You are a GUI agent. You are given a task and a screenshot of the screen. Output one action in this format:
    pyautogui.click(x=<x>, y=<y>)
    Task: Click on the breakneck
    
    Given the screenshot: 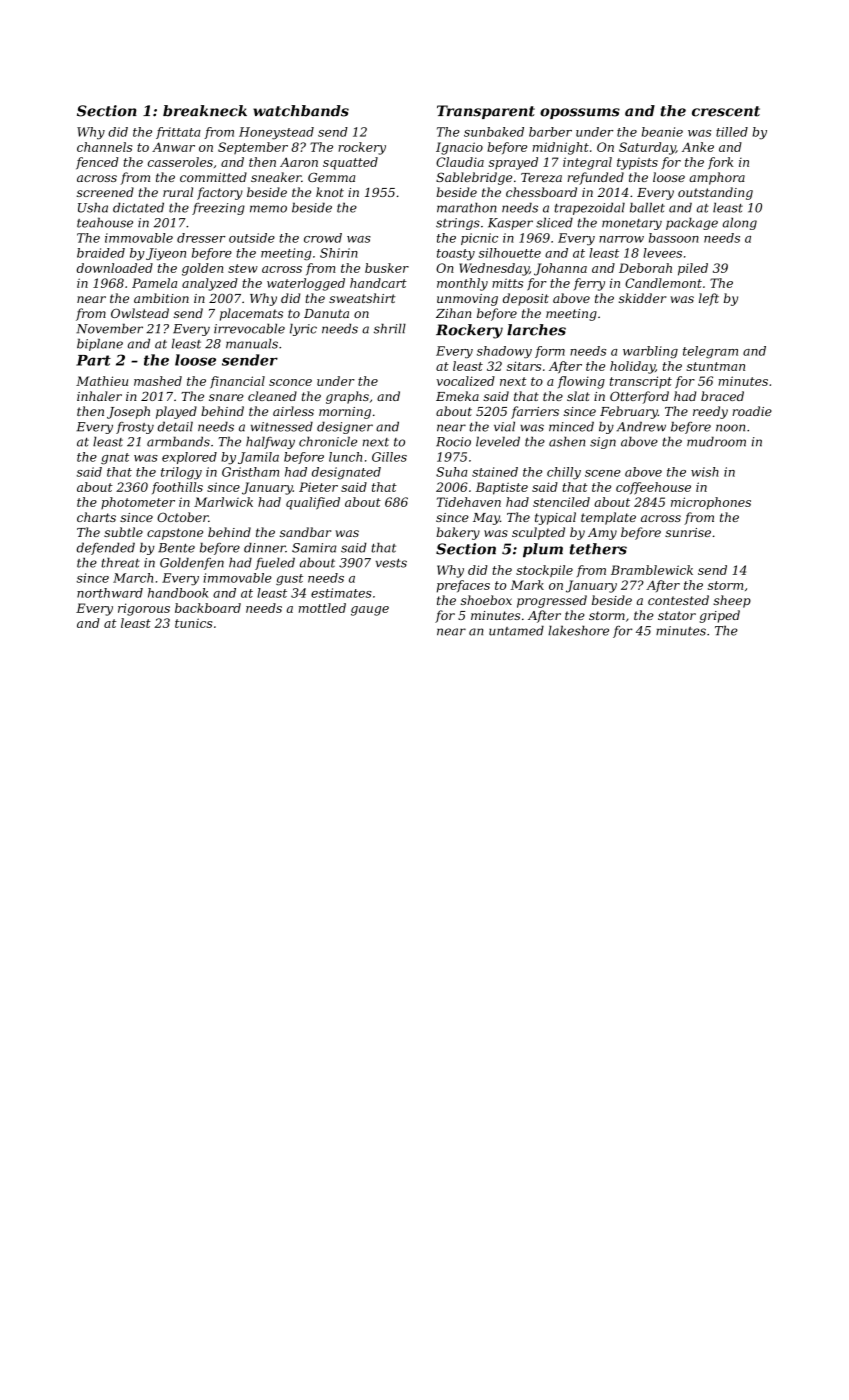 What is the action you would take?
    pyautogui.click(x=205, y=111)
